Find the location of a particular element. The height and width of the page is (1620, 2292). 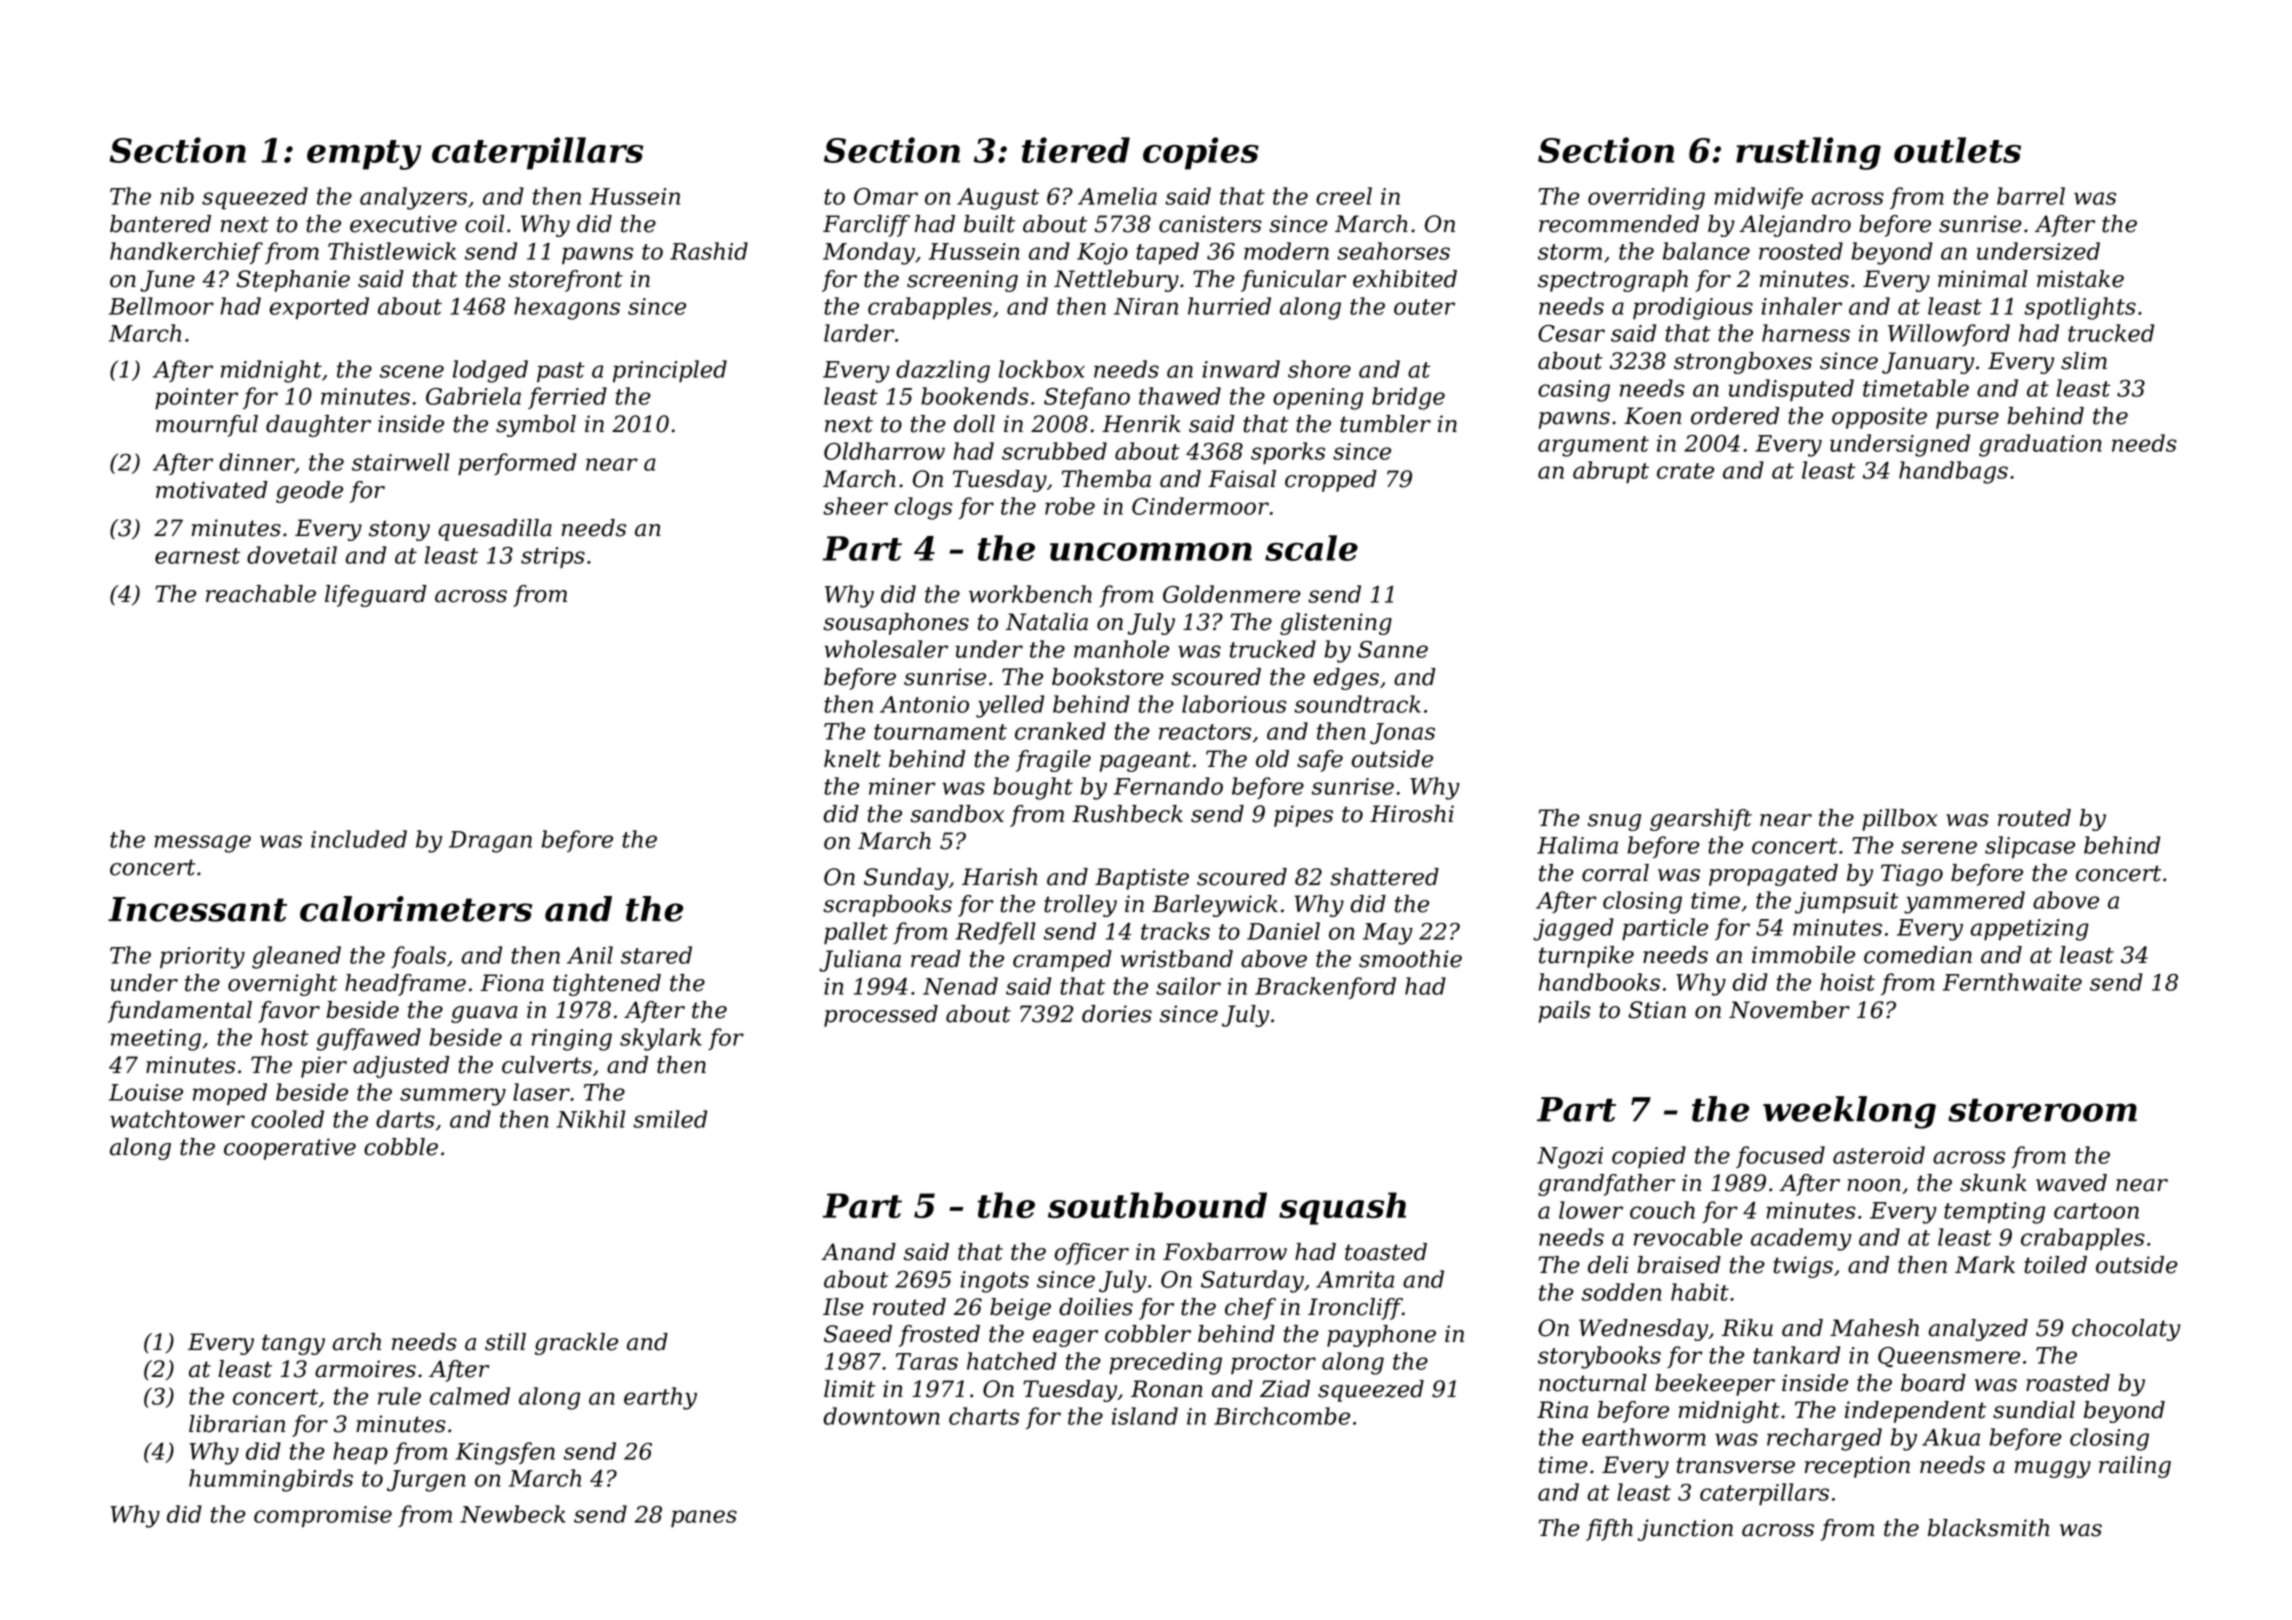

empty is located at coordinates (364, 155).
